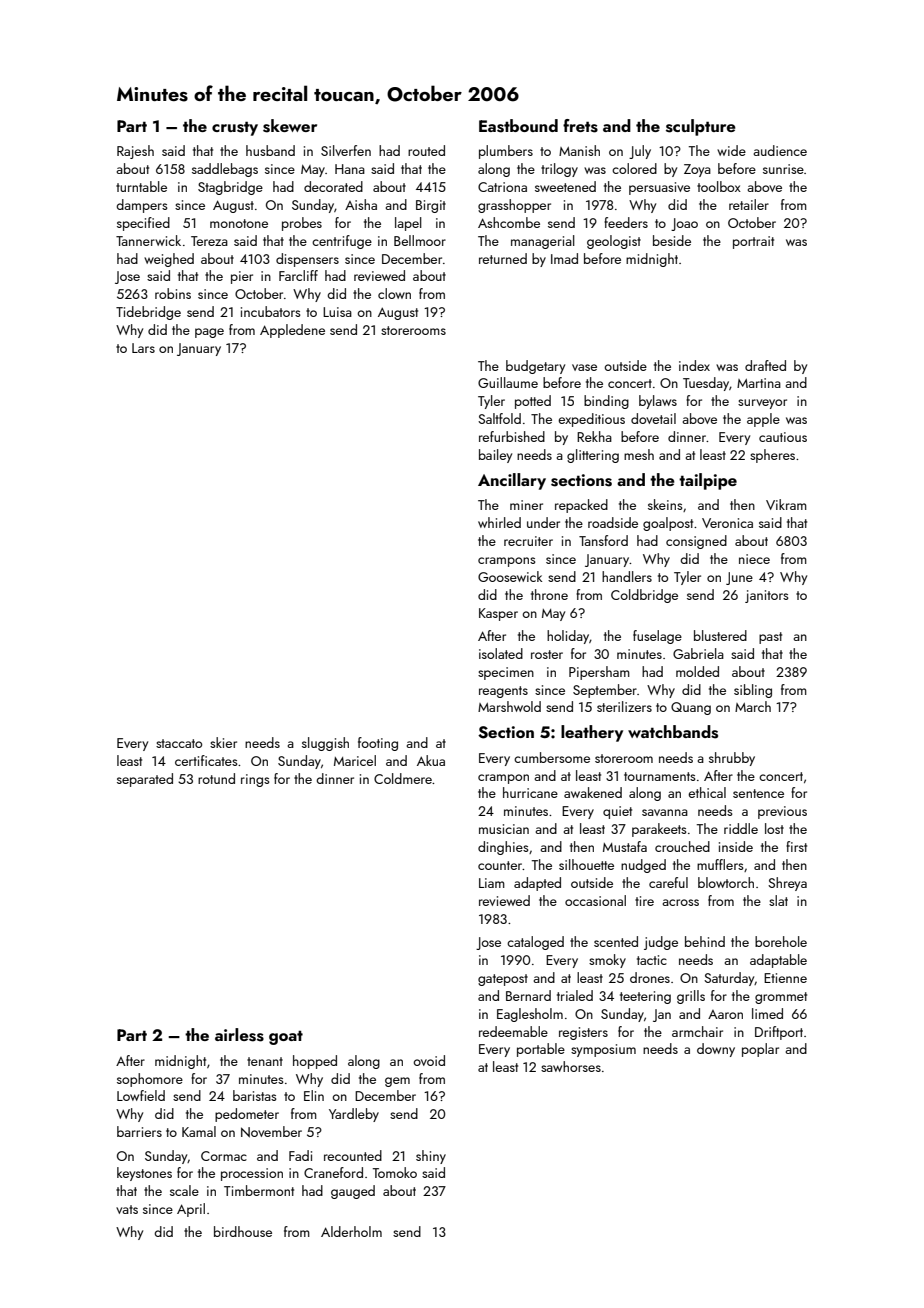 Image resolution: width=924 pixels, height=1308 pixels. Describe the element at coordinates (145, 780) in the screenshot. I see `separated` at that location.
